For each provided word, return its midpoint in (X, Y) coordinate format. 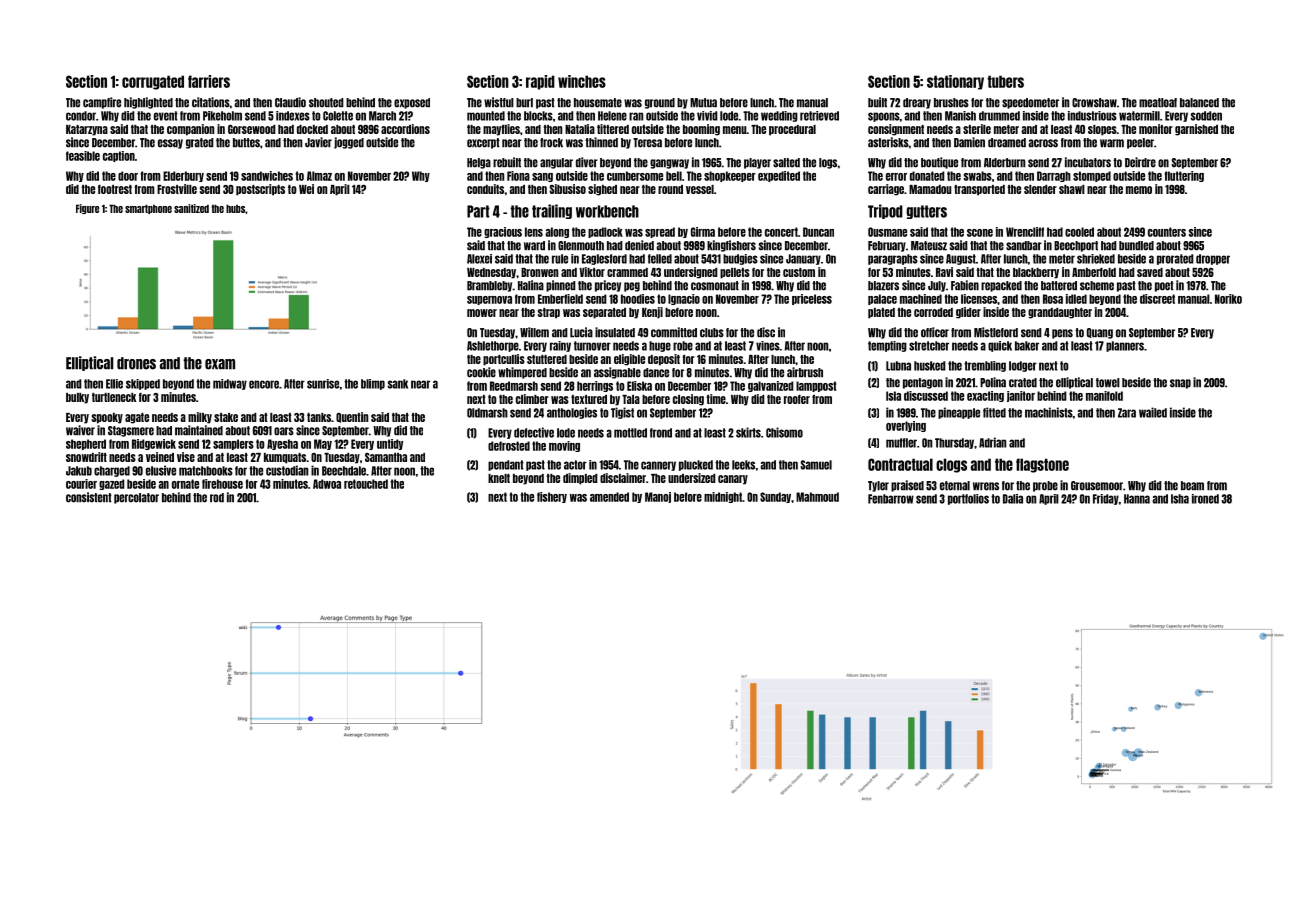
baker (1027, 346)
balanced (1199, 103)
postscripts (260, 190)
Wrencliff (1025, 232)
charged (112, 471)
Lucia (581, 332)
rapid (540, 82)
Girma (703, 232)
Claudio (290, 102)
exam (220, 364)
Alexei (479, 259)
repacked (1001, 286)
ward (534, 246)
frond (661, 433)
